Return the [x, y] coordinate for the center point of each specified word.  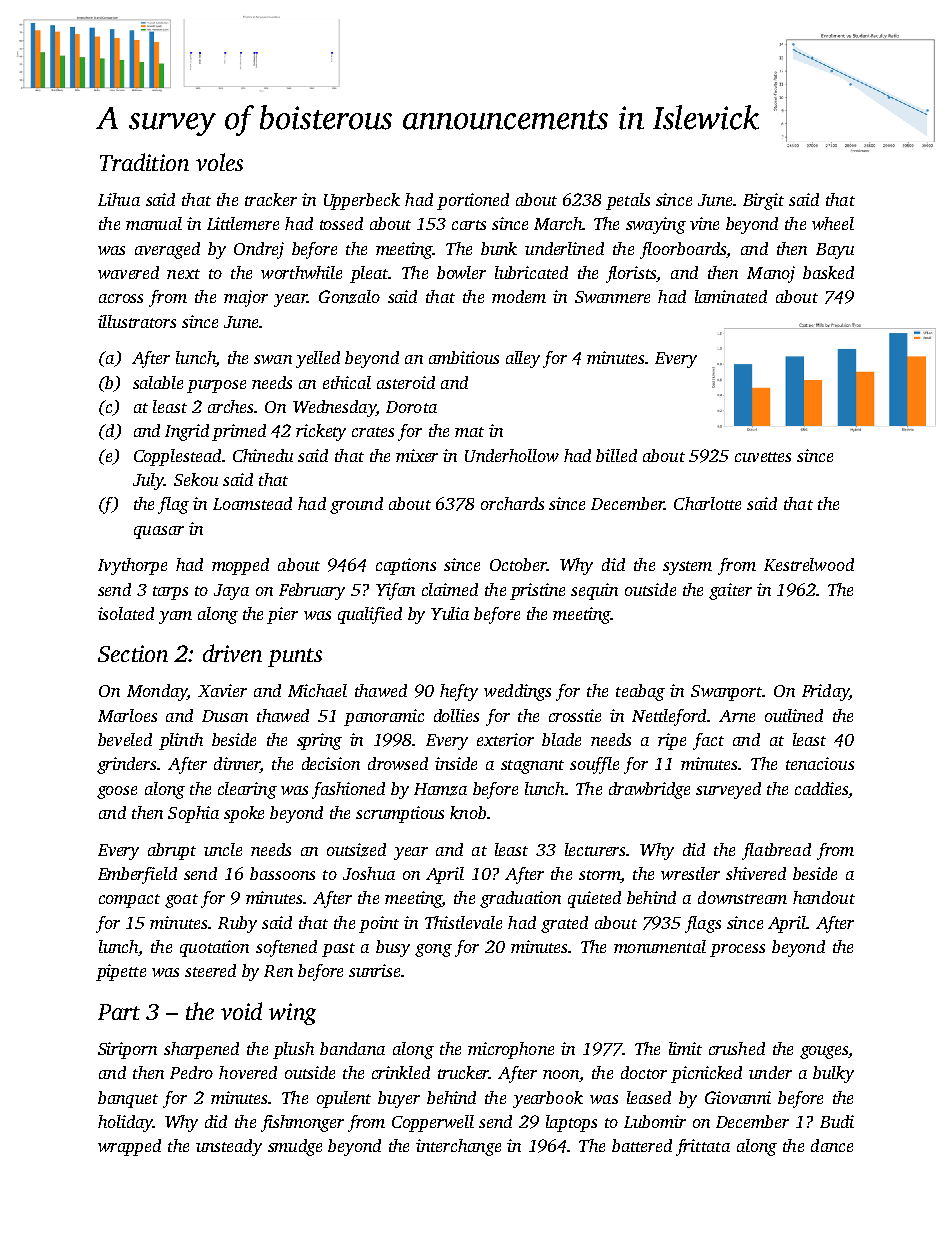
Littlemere [243, 223]
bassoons [282, 873]
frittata [703, 1147]
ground [356, 505]
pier [282, 615]
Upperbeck [362, 201]
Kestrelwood [809, 564]
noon [561, 1074]
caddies [821, 788]
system [687, 568]
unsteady [229, 1147]
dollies [456, 715]
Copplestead [177, 457]
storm [599, 875]
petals [628, 201]
